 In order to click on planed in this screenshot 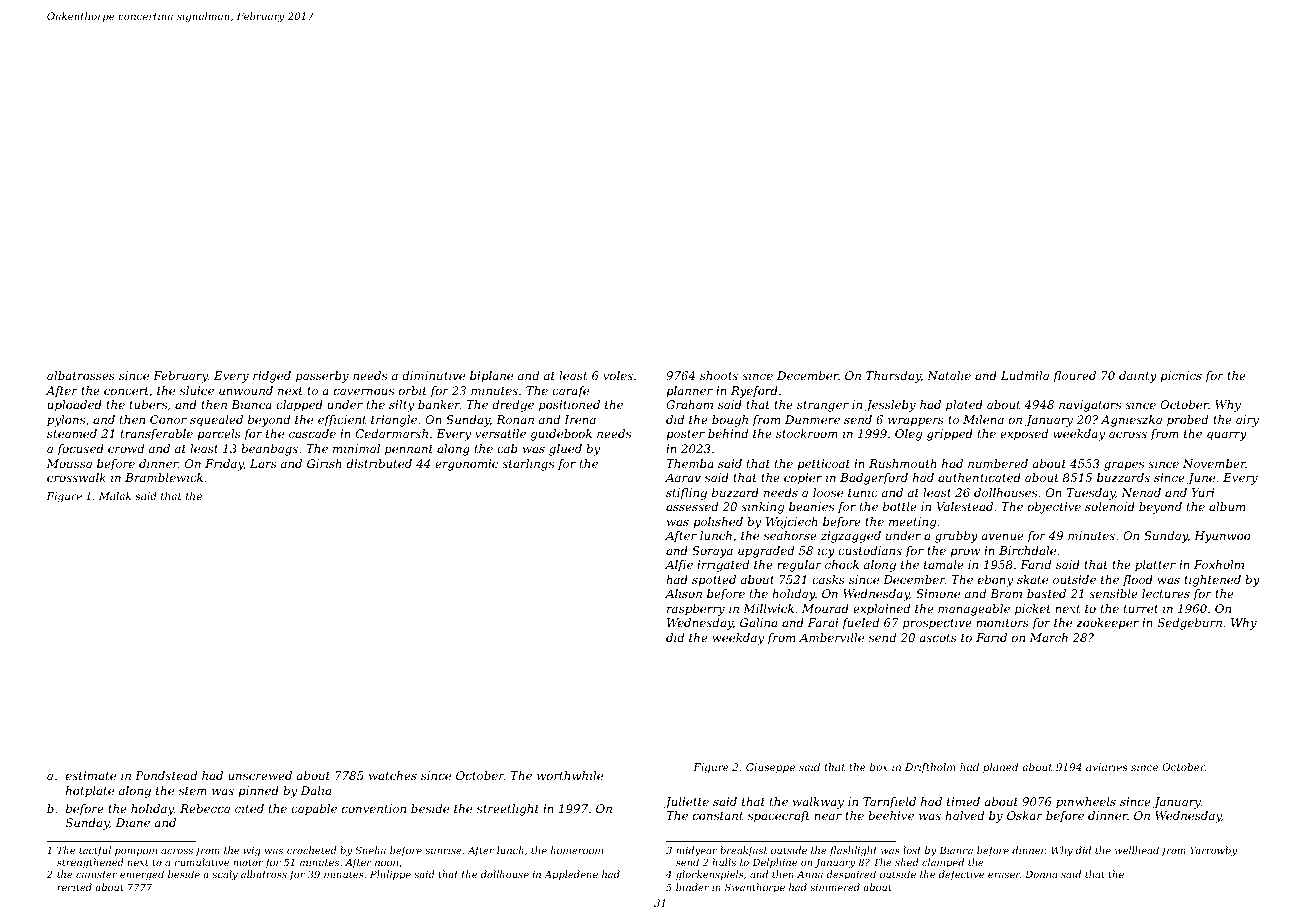, I will do `click(1000, 768)`.
